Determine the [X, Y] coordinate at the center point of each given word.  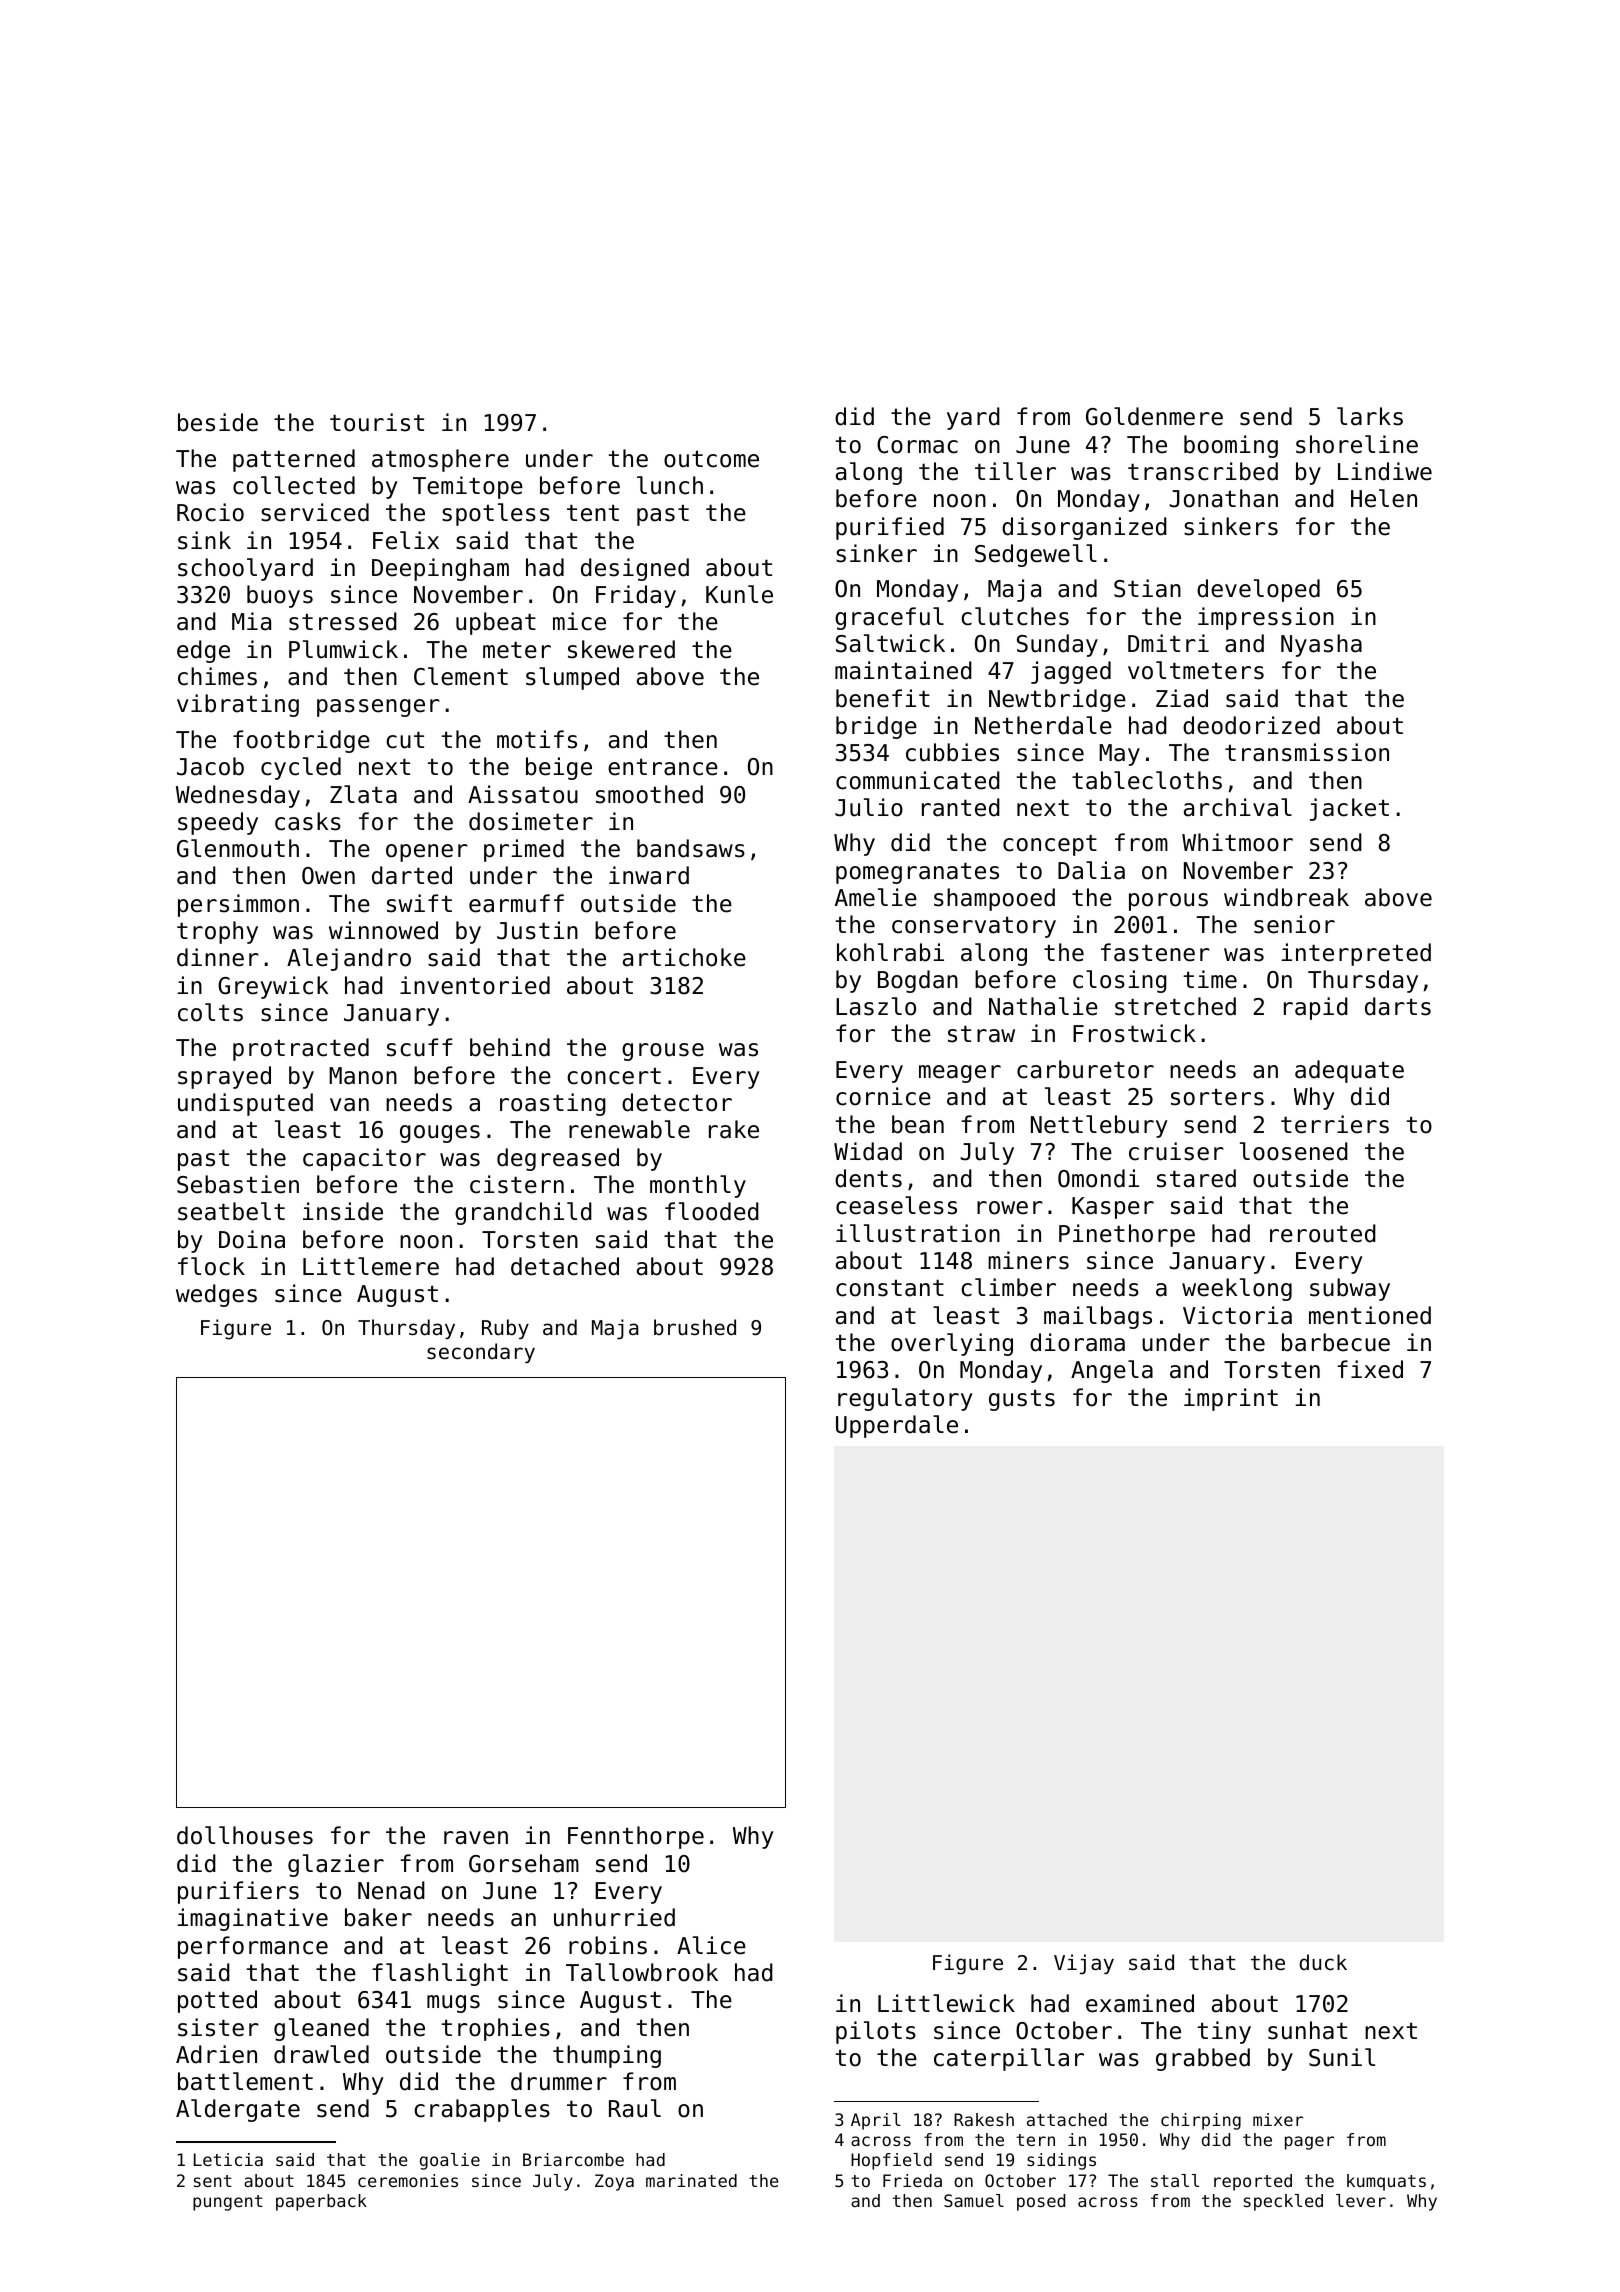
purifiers [238, 1892]
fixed [1370, 1369]
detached [565, 1266]
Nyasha [1321, 645]
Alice [711, 1945]
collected [294, 485]
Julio [869, 807]
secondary [481, 1353]
